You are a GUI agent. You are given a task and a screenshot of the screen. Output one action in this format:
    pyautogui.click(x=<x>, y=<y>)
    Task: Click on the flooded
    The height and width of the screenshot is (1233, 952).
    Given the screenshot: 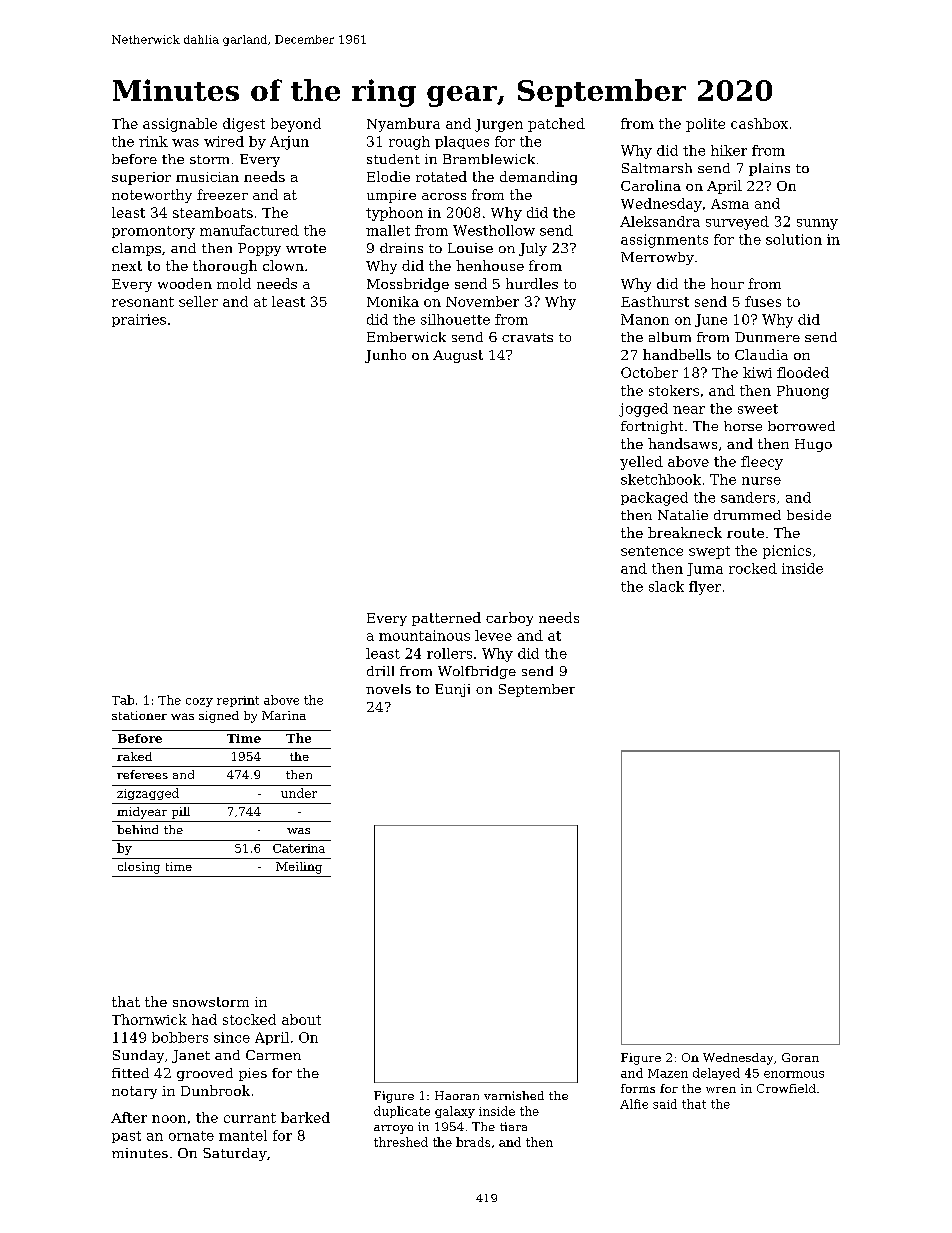 What is the action you would take?
    pyautogui.click(x=803, y=372)
